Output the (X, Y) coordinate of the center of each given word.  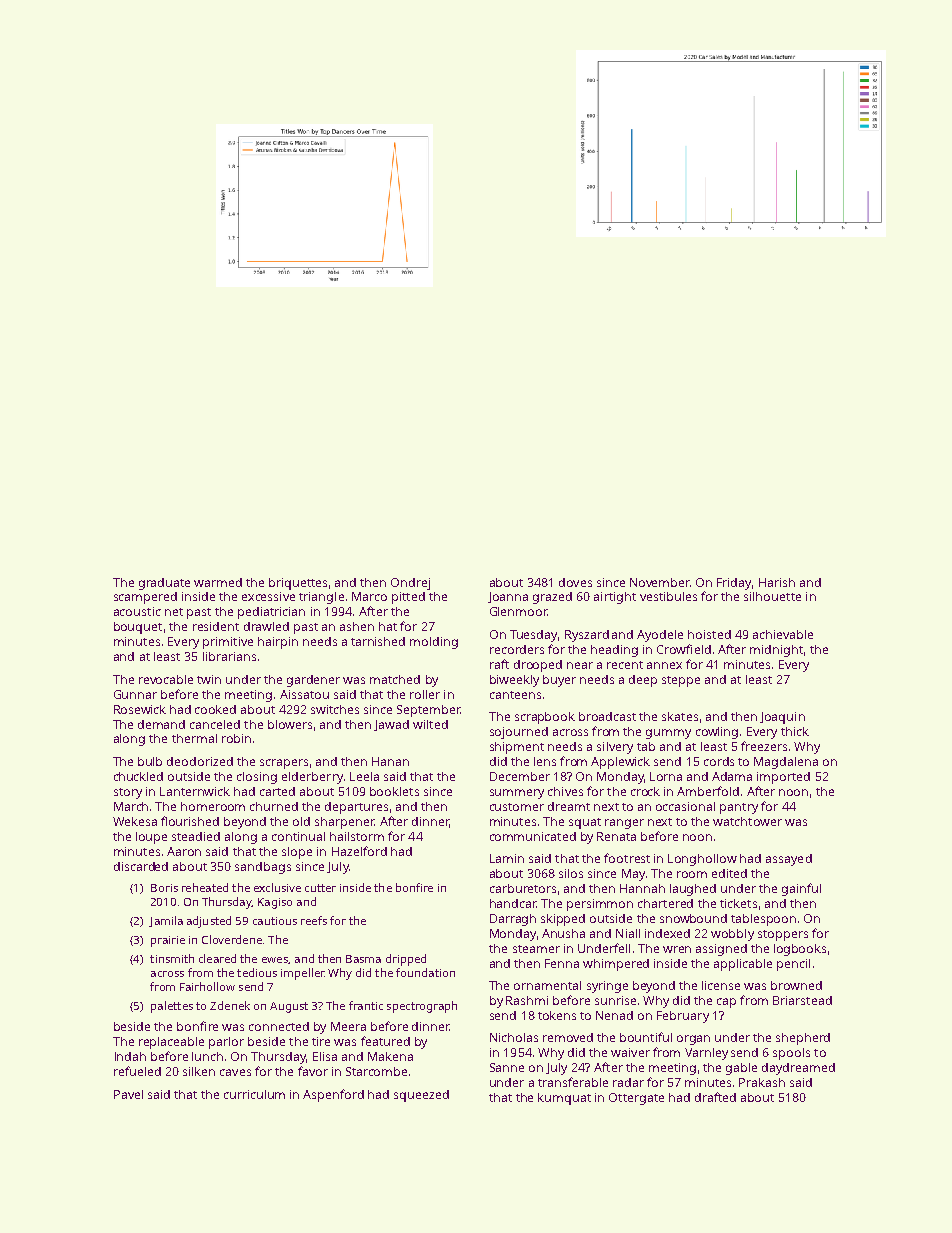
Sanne (507, 1067)
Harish (777, 582)
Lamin (507, 858)
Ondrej (410, 584)
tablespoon (763, 920)
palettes (172, 1007)
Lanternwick (195, 791)
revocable (166, 679)
